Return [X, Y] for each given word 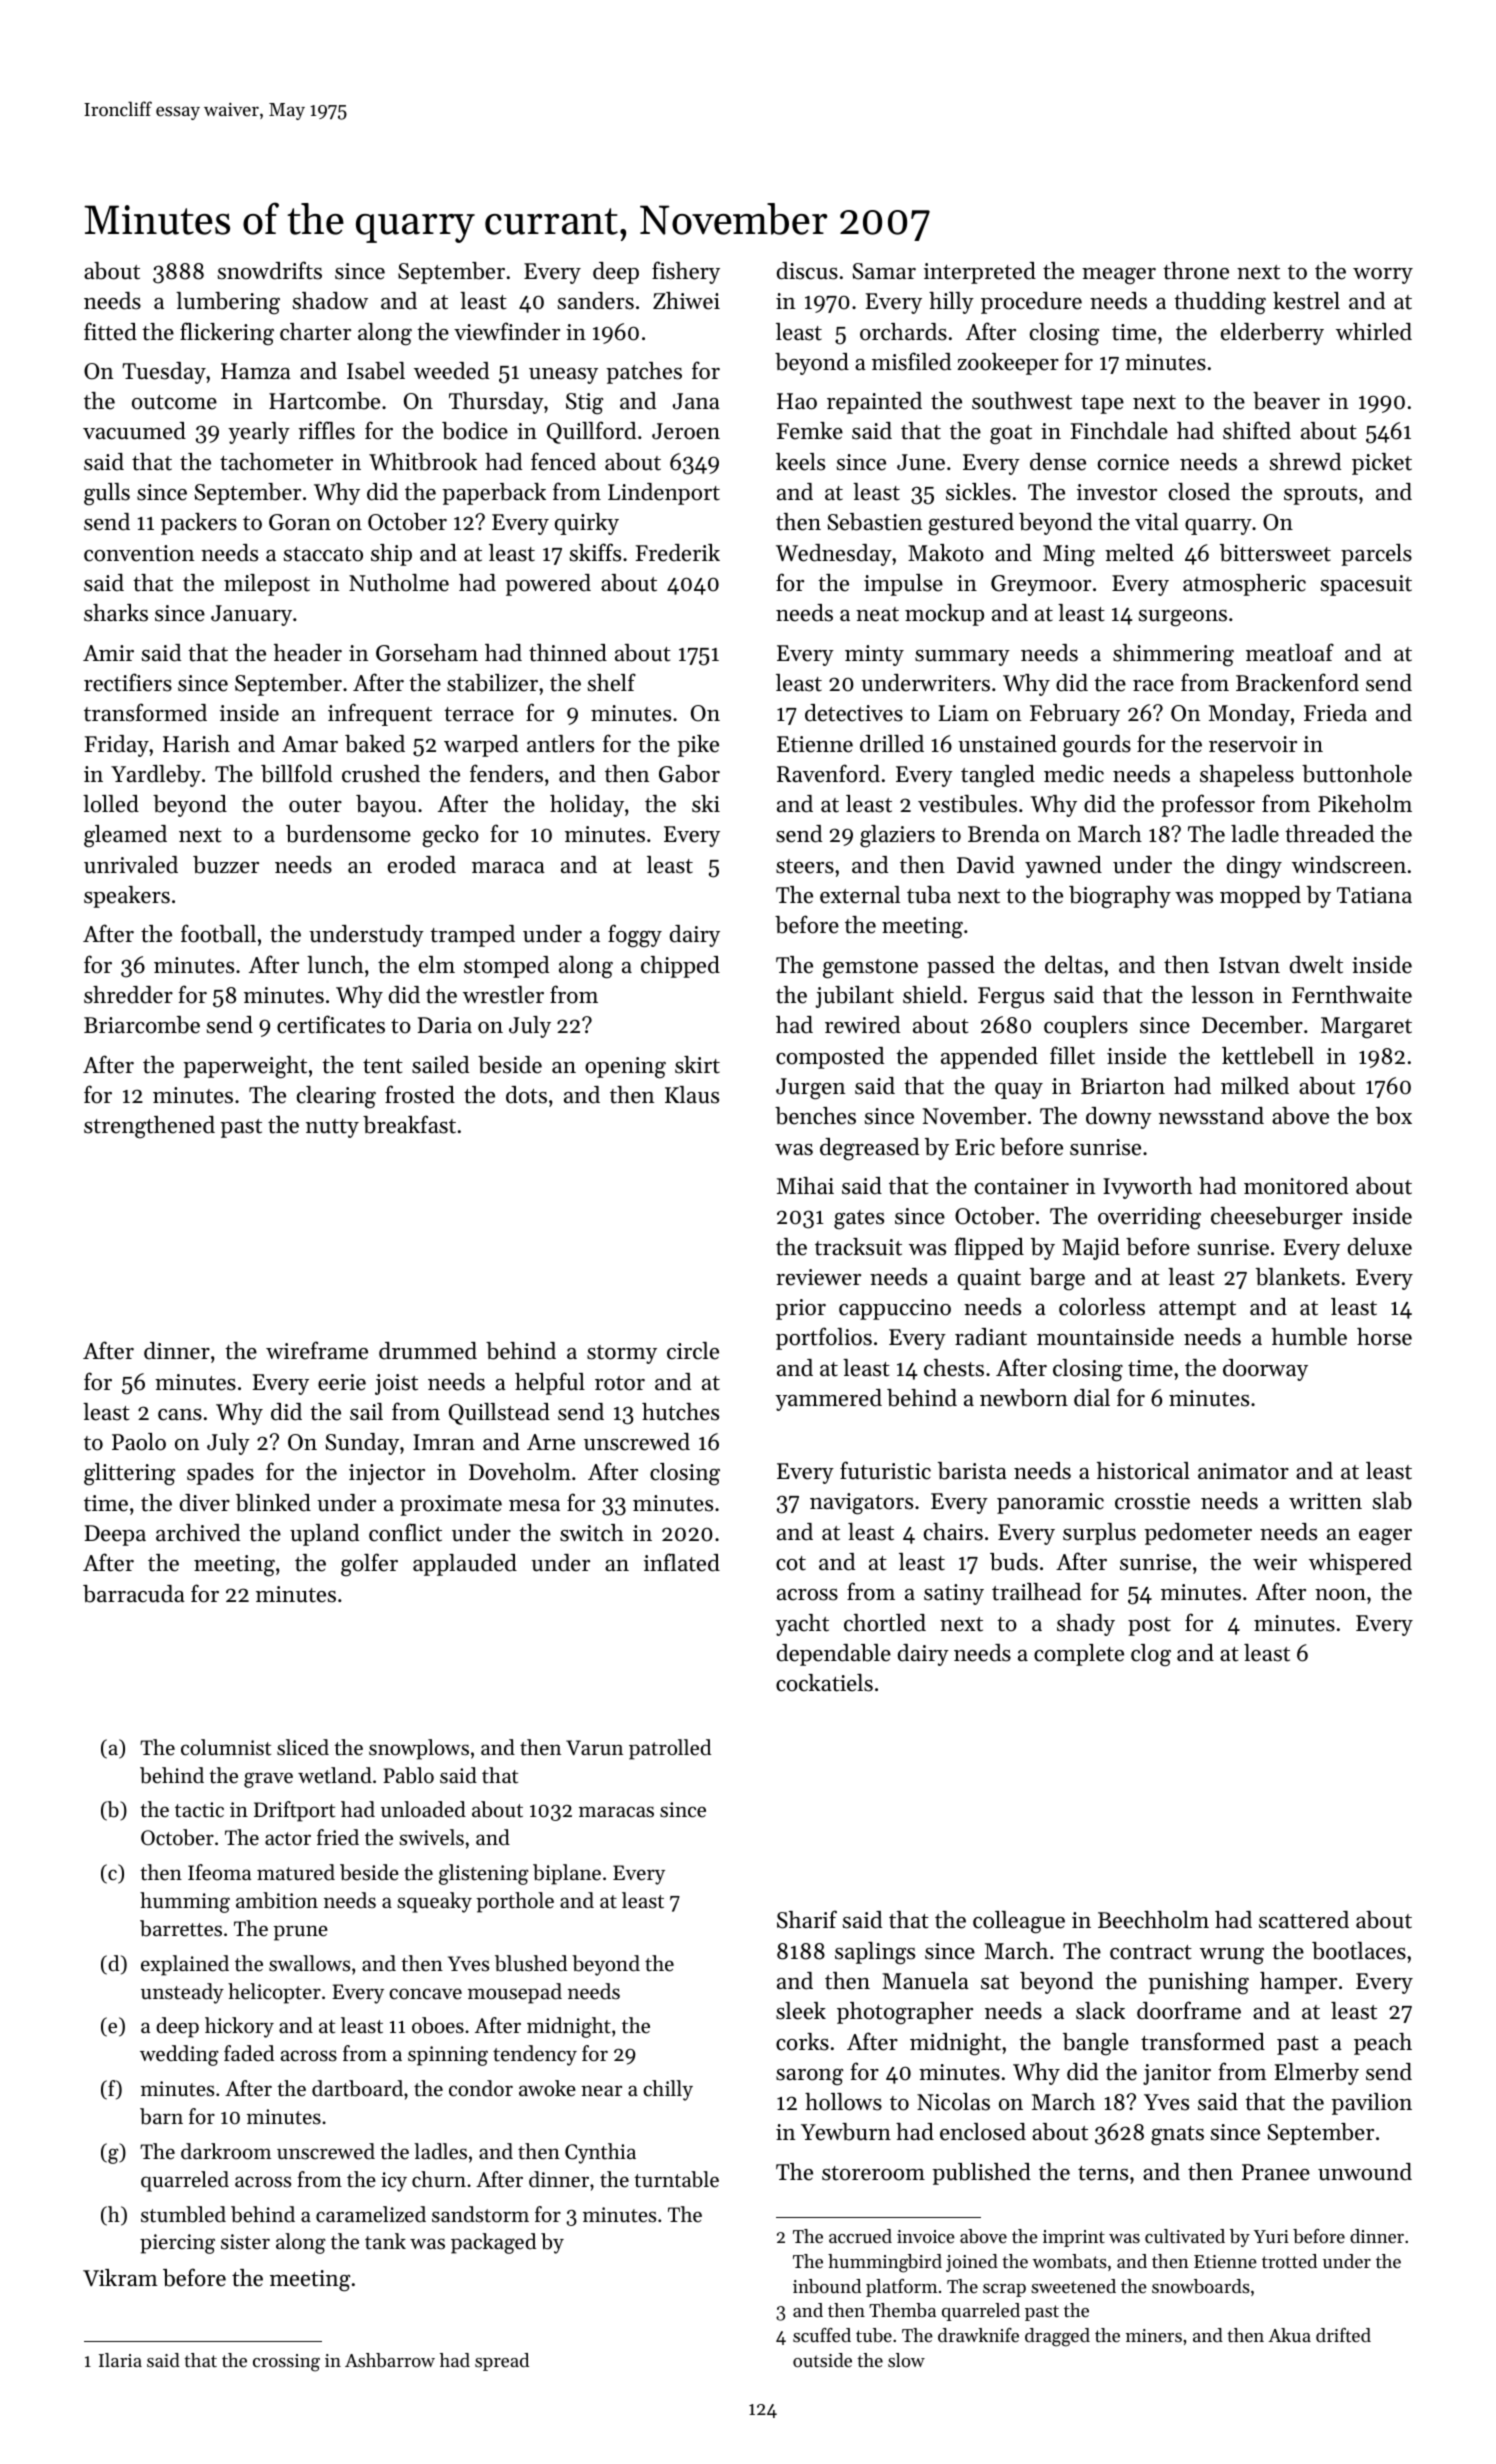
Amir [108, 653]
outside [822, 2360]
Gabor [689, 774]
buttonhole [1357, 774]
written [1325, 1501]
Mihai [805, 1185]
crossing [286, 2363]
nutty [332, 1128]
